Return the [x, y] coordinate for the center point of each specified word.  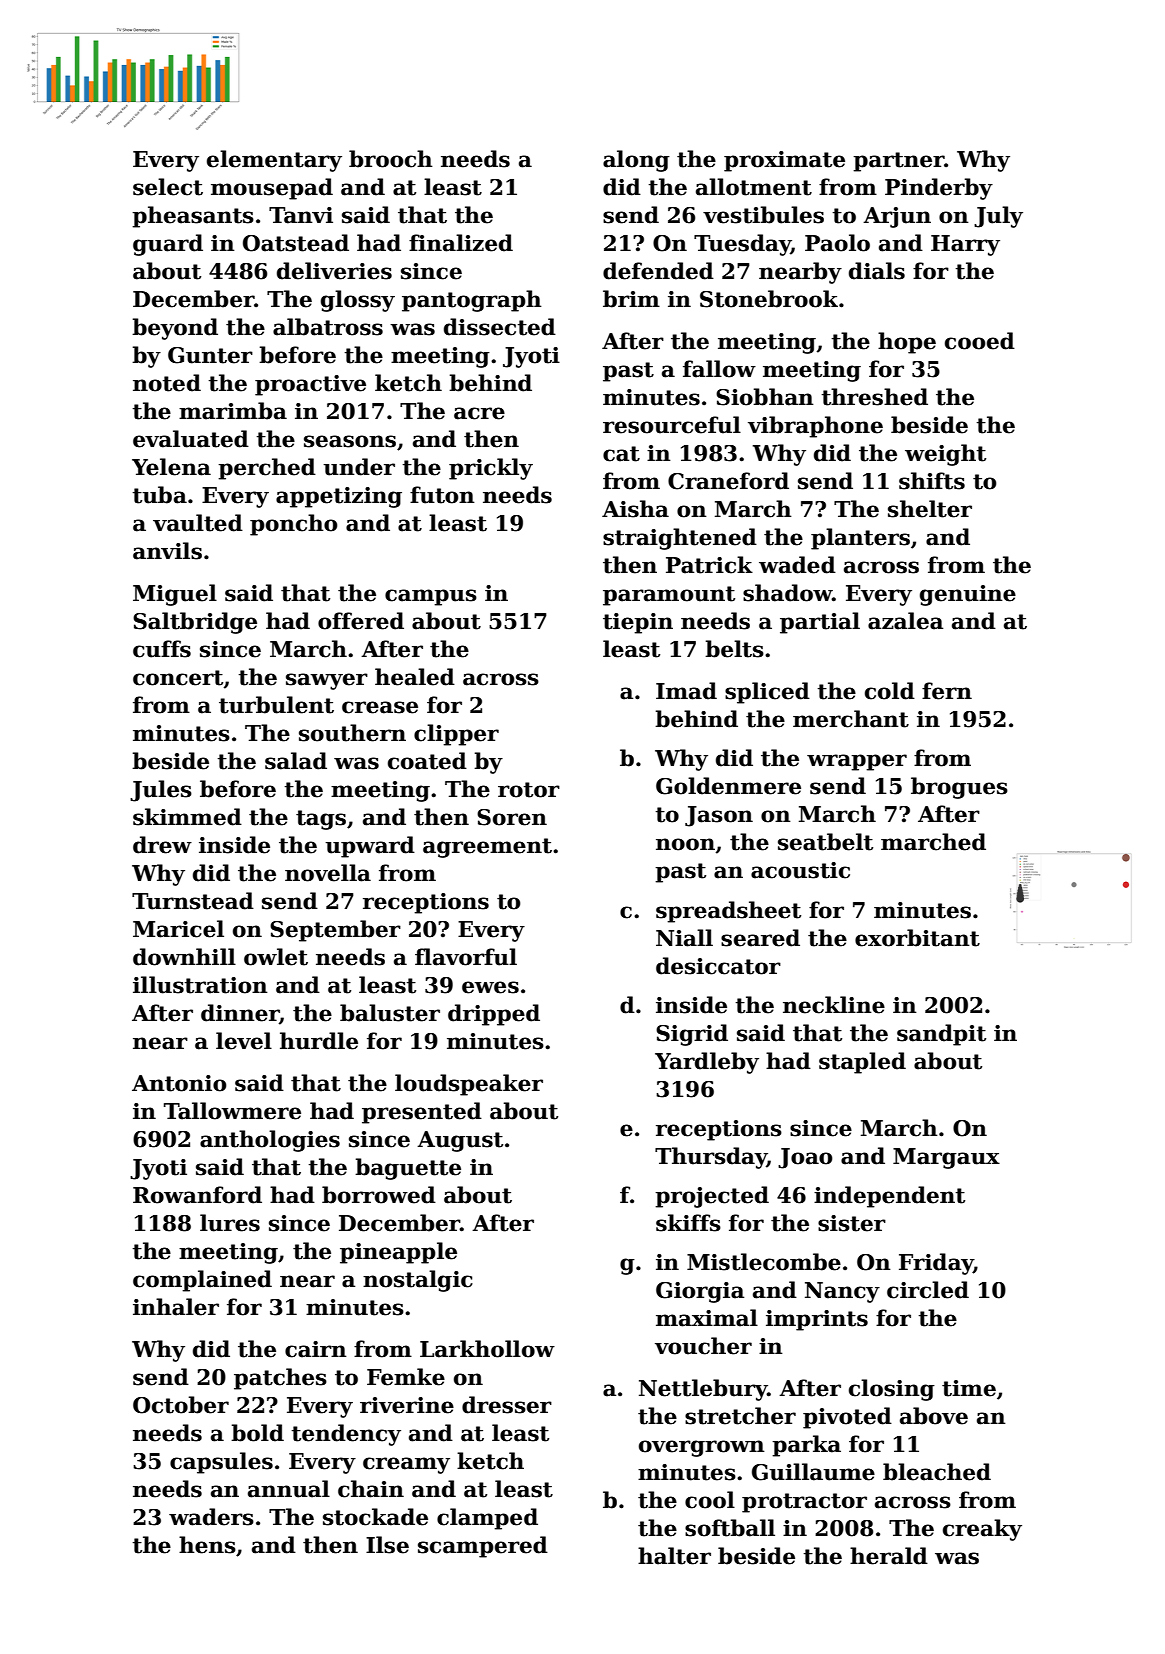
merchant [851, 719]
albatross [328, 327]
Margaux [946, 1158]
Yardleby [707, 1063]
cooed [980, 341]
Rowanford [197, 1195]
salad [296, 761]
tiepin [638, 623]
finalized [461, 243]
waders [211, 1517]
